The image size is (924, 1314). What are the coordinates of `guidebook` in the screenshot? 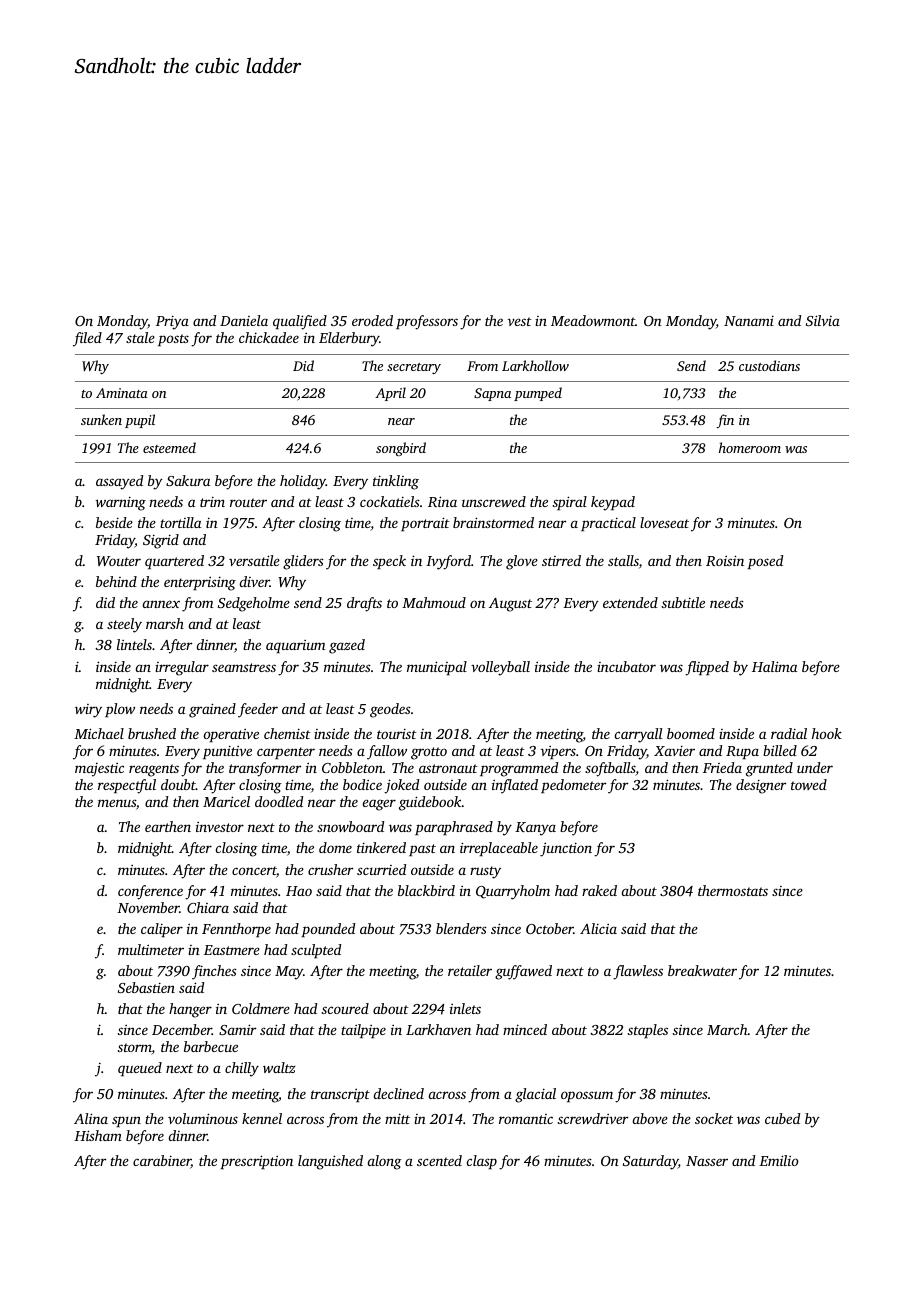 It's located at (430, 803).
